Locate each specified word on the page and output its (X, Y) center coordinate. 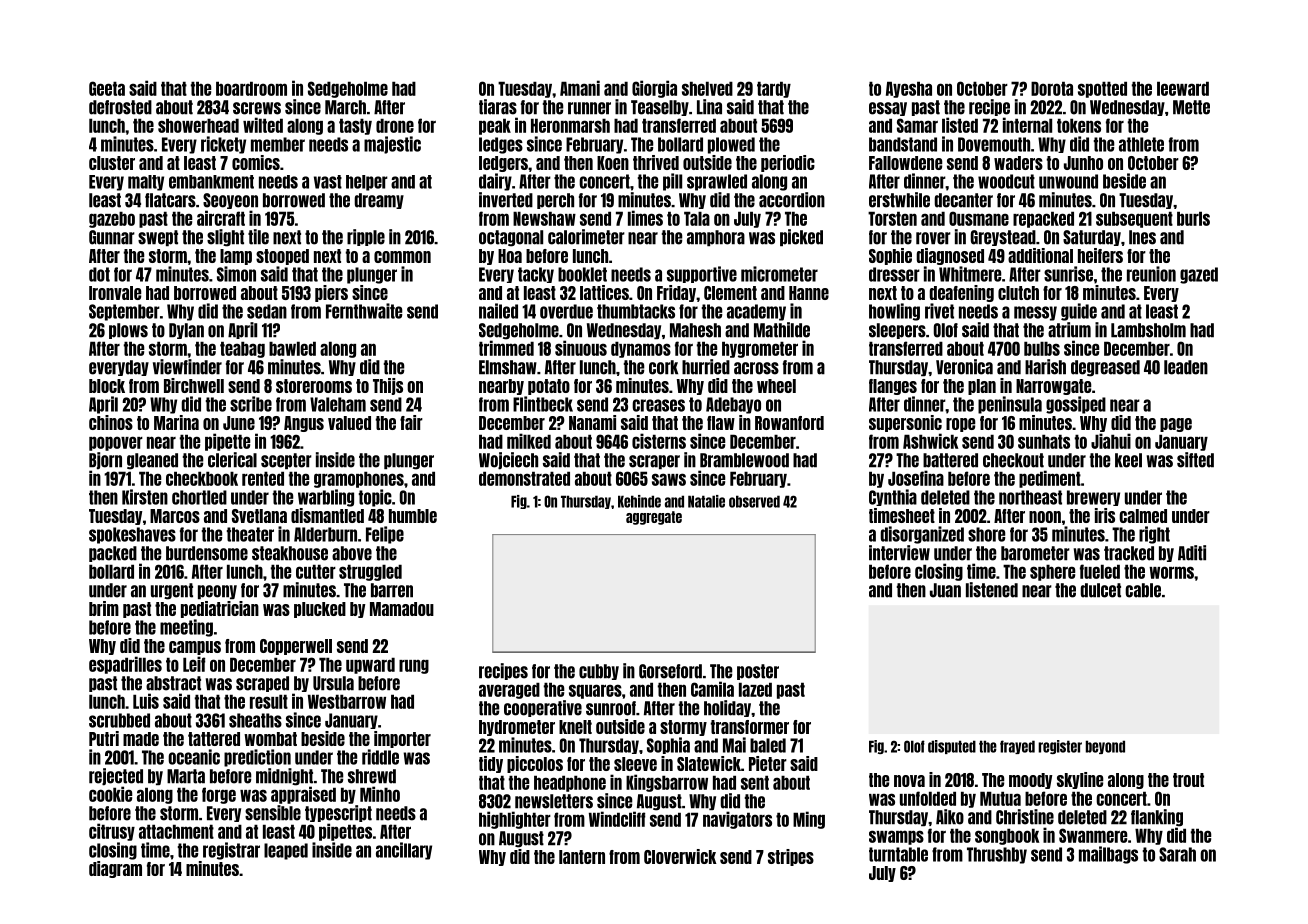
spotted (1102, 89)
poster (758, 672)
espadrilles (125, 665)
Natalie (706, 501)
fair (411, 422)
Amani (580, 88)
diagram (115, 869)
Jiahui (1111, 441)
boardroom (251, 88)
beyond (1105, 747)
